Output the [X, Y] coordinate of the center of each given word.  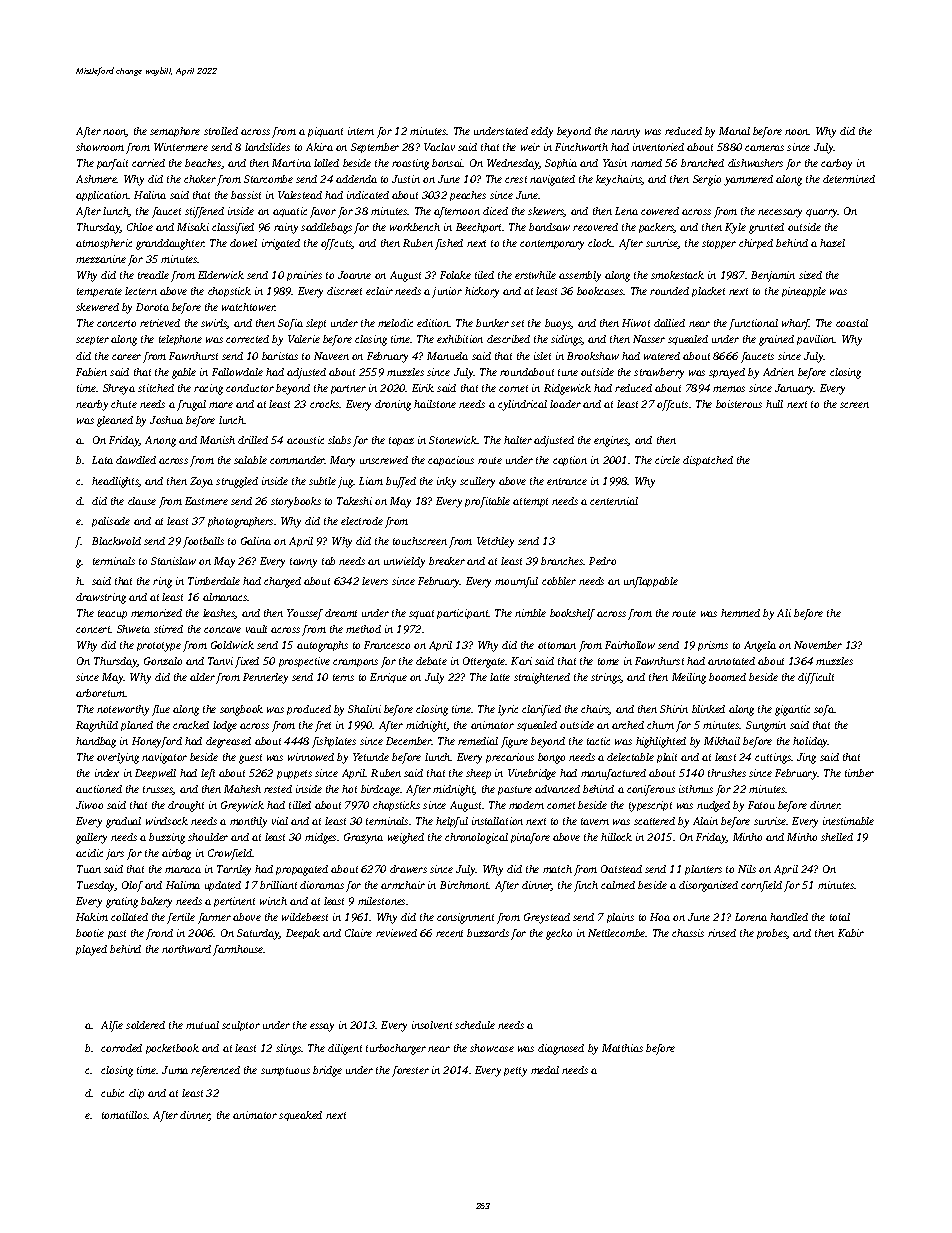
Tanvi [220, 661]
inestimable [848, 821]
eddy [542, 132]
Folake [455, 275]
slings [288, 1049]
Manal [734, 131]
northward [186, 949]
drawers [408, 869]
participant [463, 614]
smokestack [677, 275]
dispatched [708, 461]
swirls [214, 324]
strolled [221, 131]
